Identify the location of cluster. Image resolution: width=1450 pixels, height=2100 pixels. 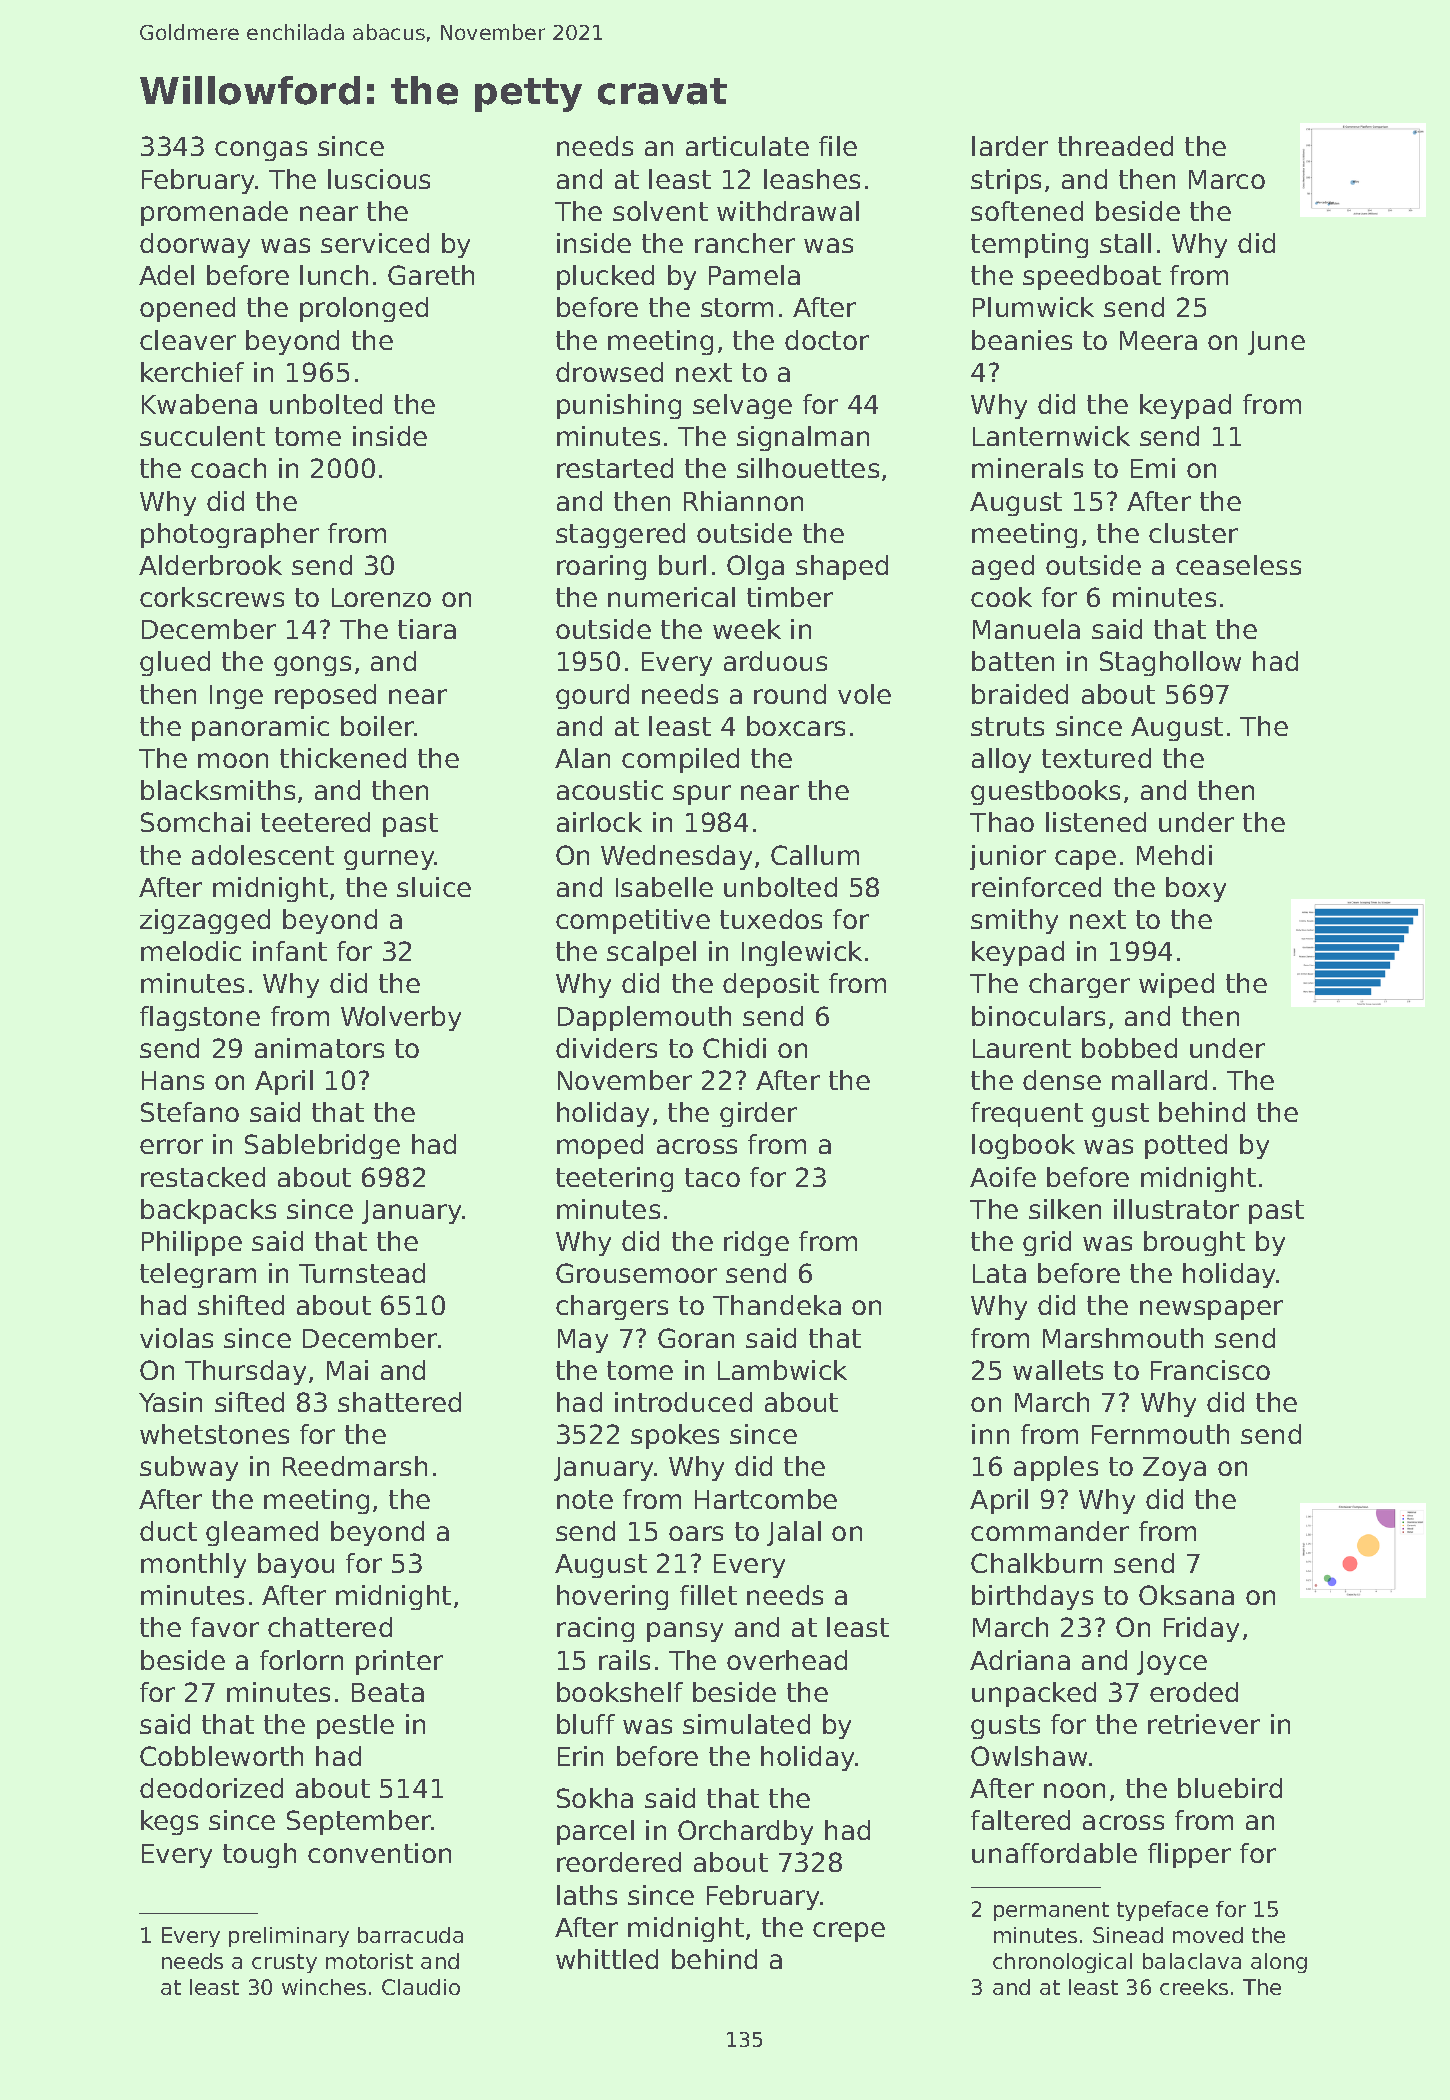
(1193, 533).
